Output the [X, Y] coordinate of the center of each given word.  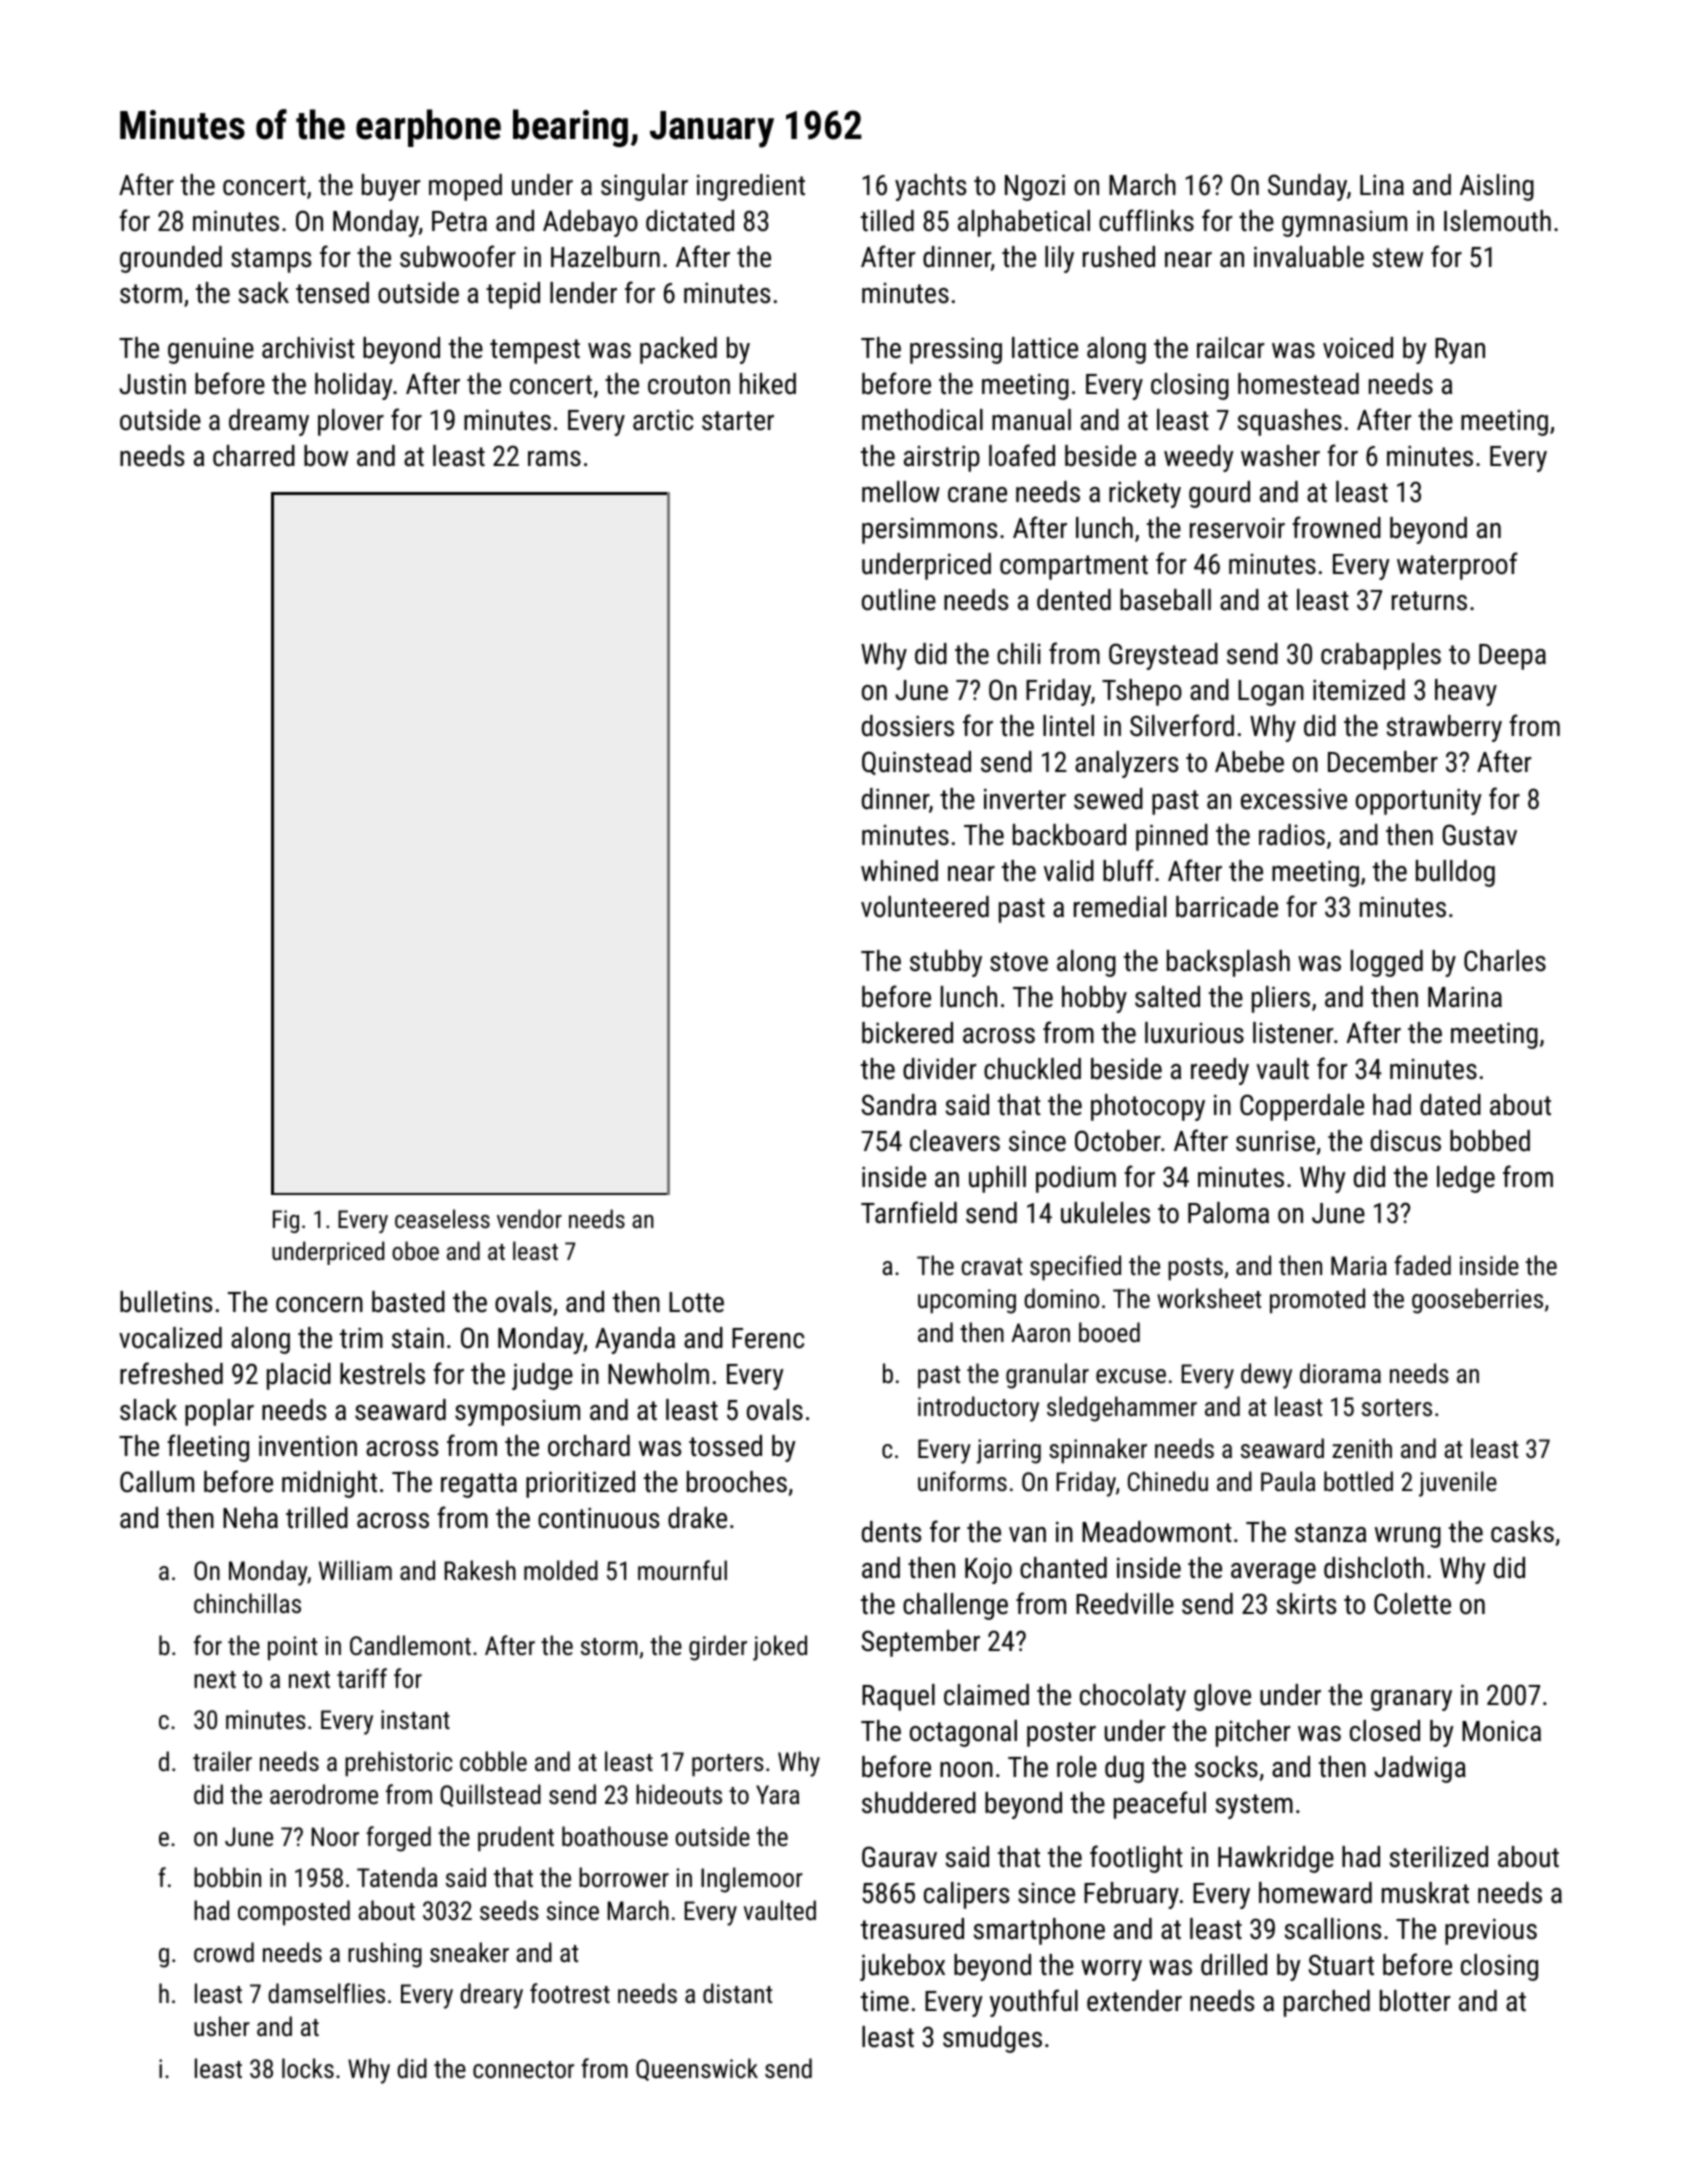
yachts [930, 187]
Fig [286, 1221]
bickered [907, 1033]
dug [1124, 1769]
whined [899, 871]
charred [254, 456]
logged [1387, 963]
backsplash [1228, 963]
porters [728, 1765]
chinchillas [247, 1603]
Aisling [1497, 187]
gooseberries [1477, 1301]
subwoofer [458, 256]
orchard [589, 1446]
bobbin [227, 1877]
